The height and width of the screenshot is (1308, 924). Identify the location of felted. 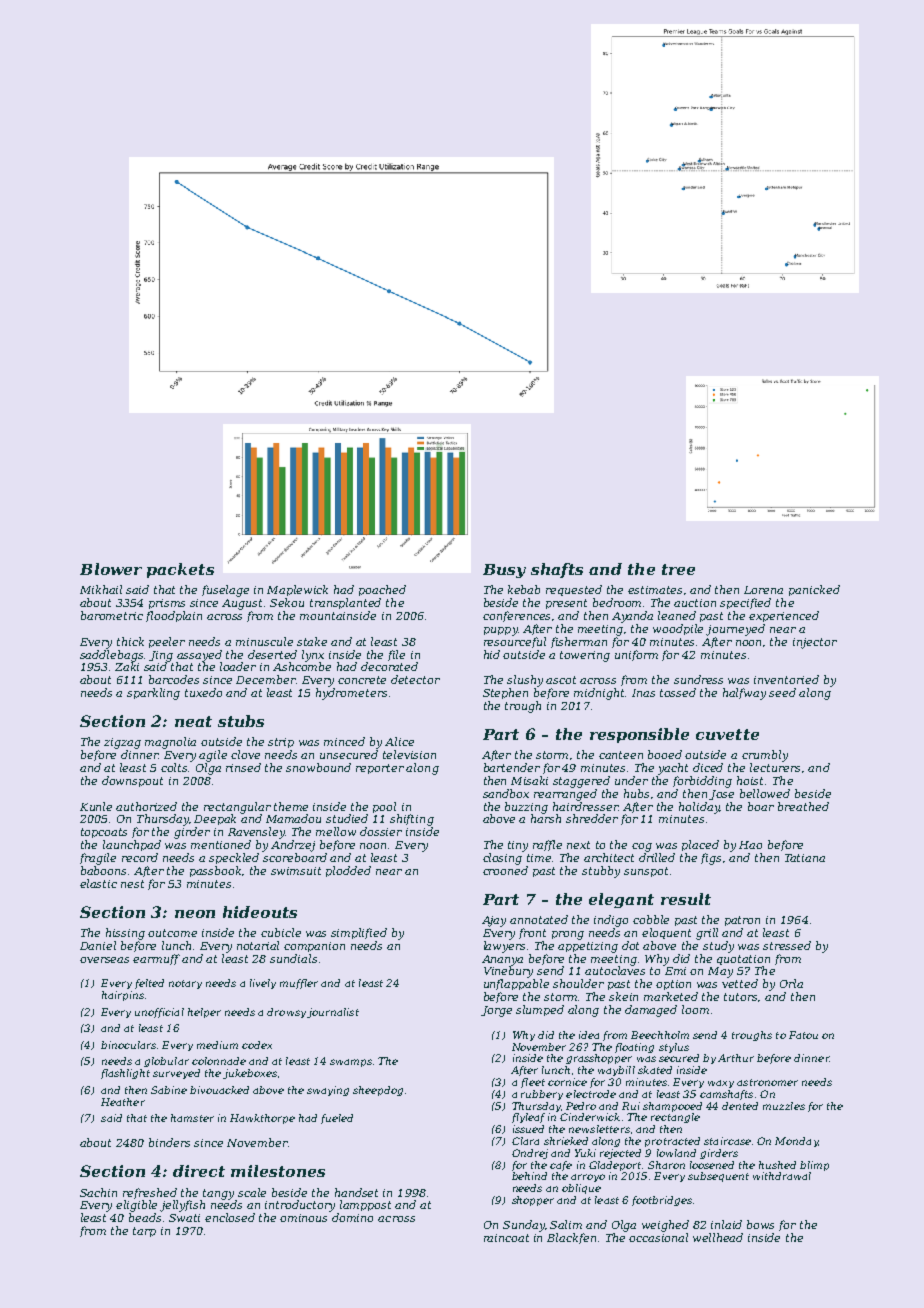
(149, 984).
